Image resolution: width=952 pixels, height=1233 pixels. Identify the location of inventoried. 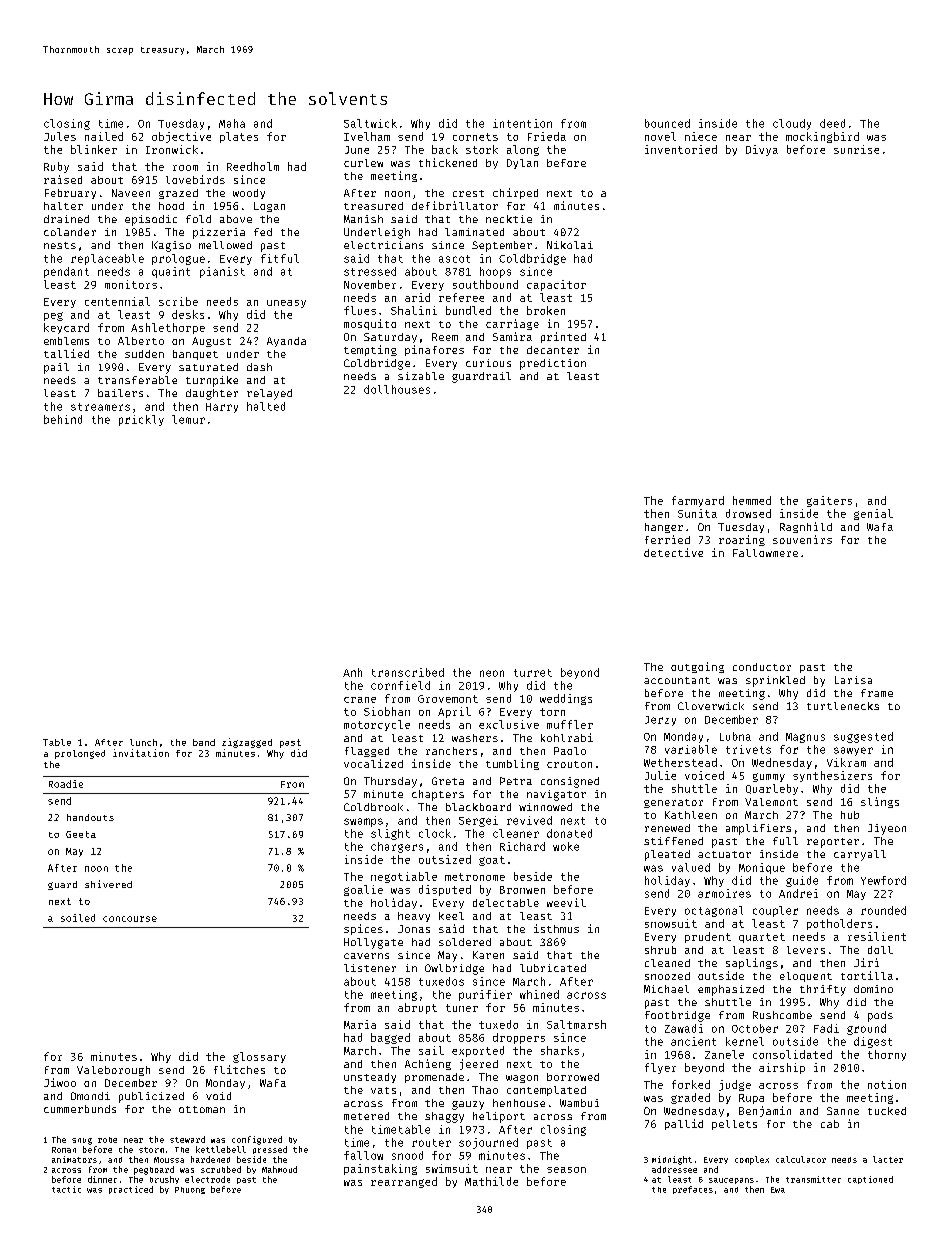
(681, 149).
